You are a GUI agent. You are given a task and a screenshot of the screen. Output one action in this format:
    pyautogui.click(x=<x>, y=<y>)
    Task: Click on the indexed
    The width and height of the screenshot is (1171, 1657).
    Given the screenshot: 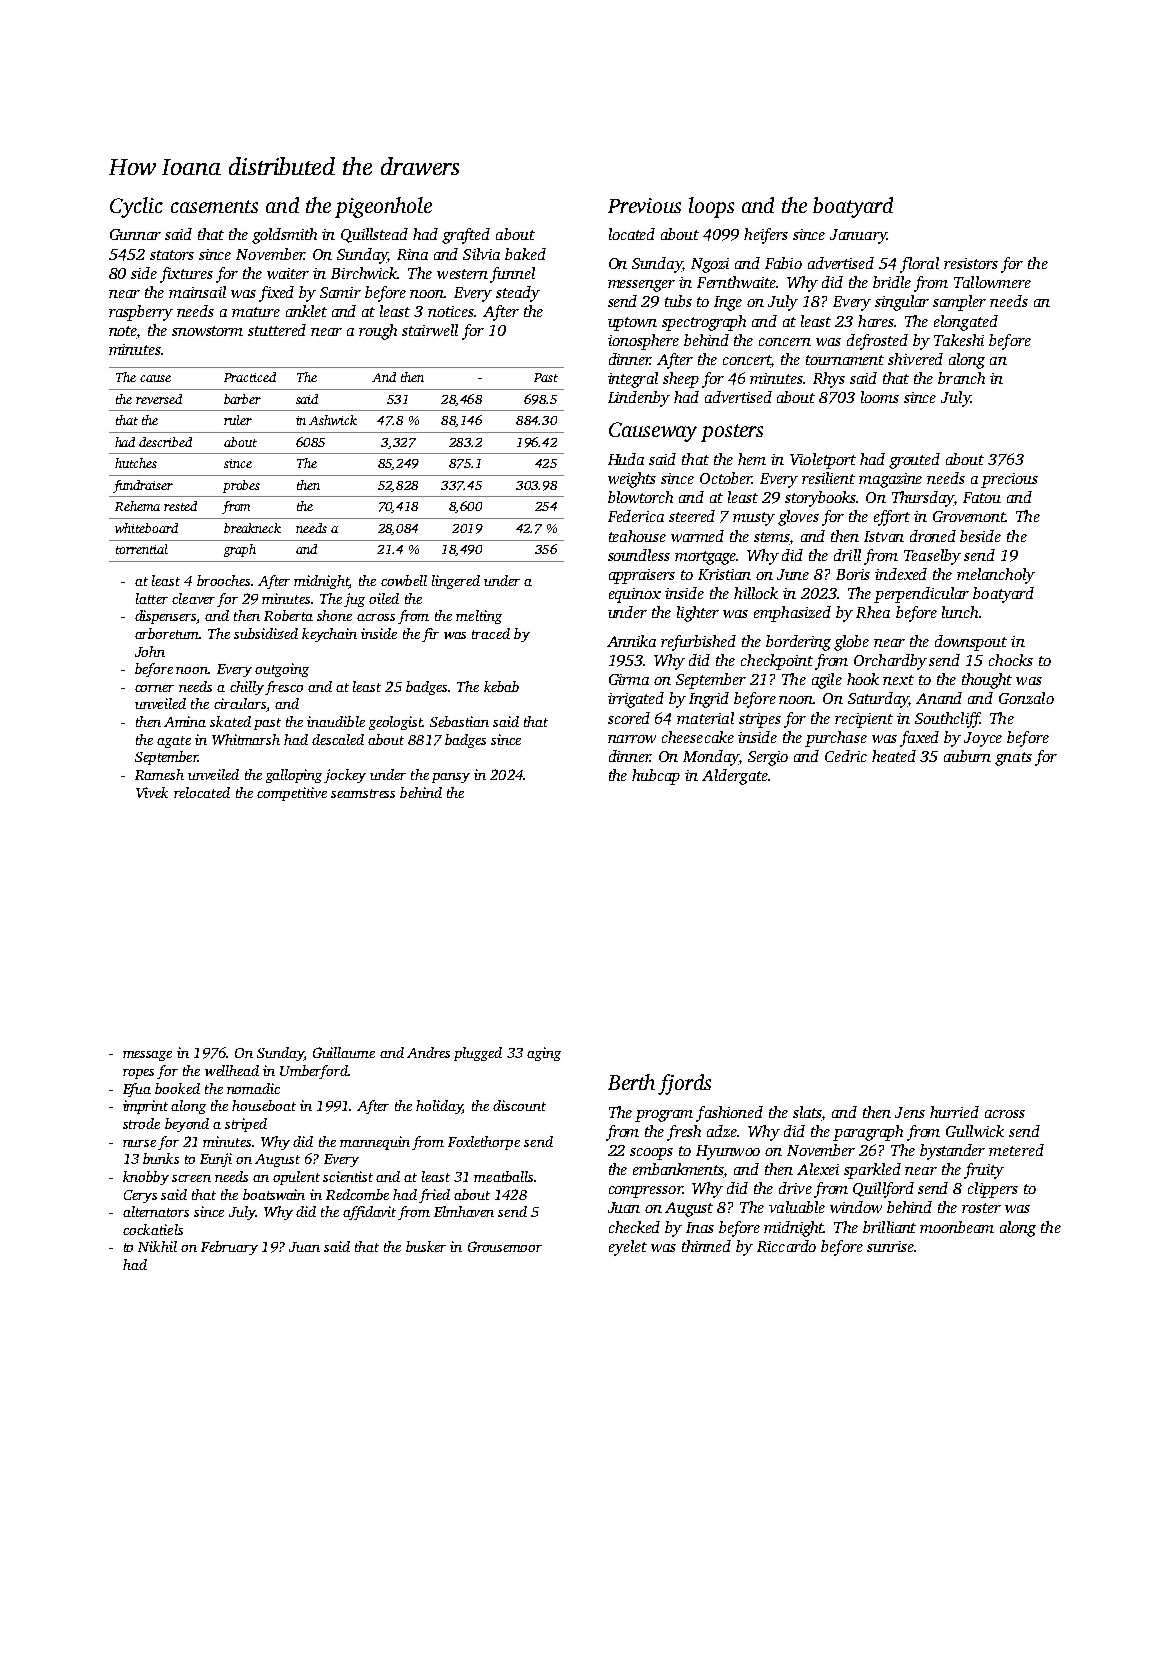 What is the action you would take?
    pyautogui.click(x=901, y=574)
